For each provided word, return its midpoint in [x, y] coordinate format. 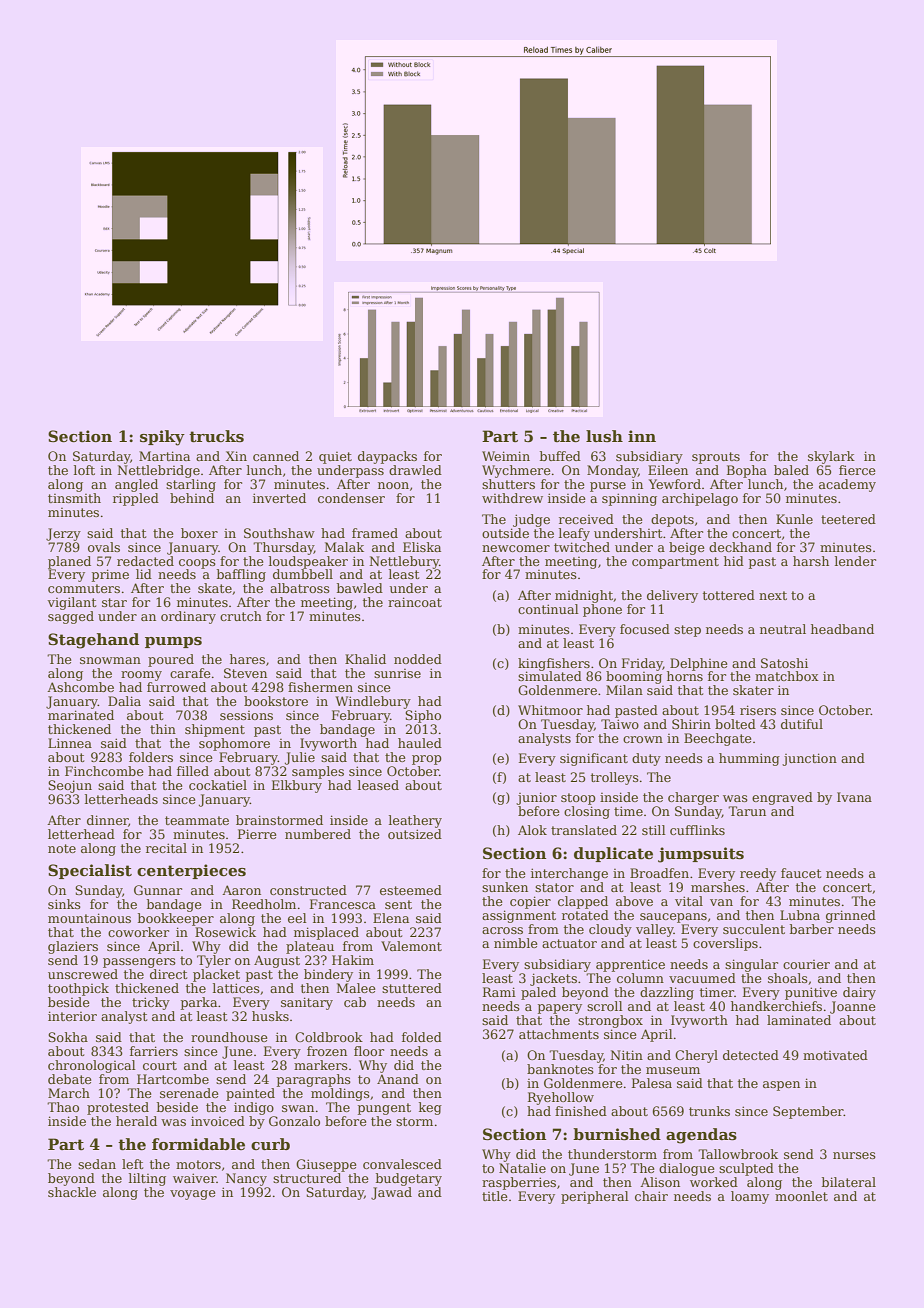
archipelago [700, 499]
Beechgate [718, 739]
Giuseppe [326, 1165]
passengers [139, 963]
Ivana [854, 797]
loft [84, 470]
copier [530, 902]
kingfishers [554, 664]
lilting [147, 1179]
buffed [560, 456]
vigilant [71, 603]
